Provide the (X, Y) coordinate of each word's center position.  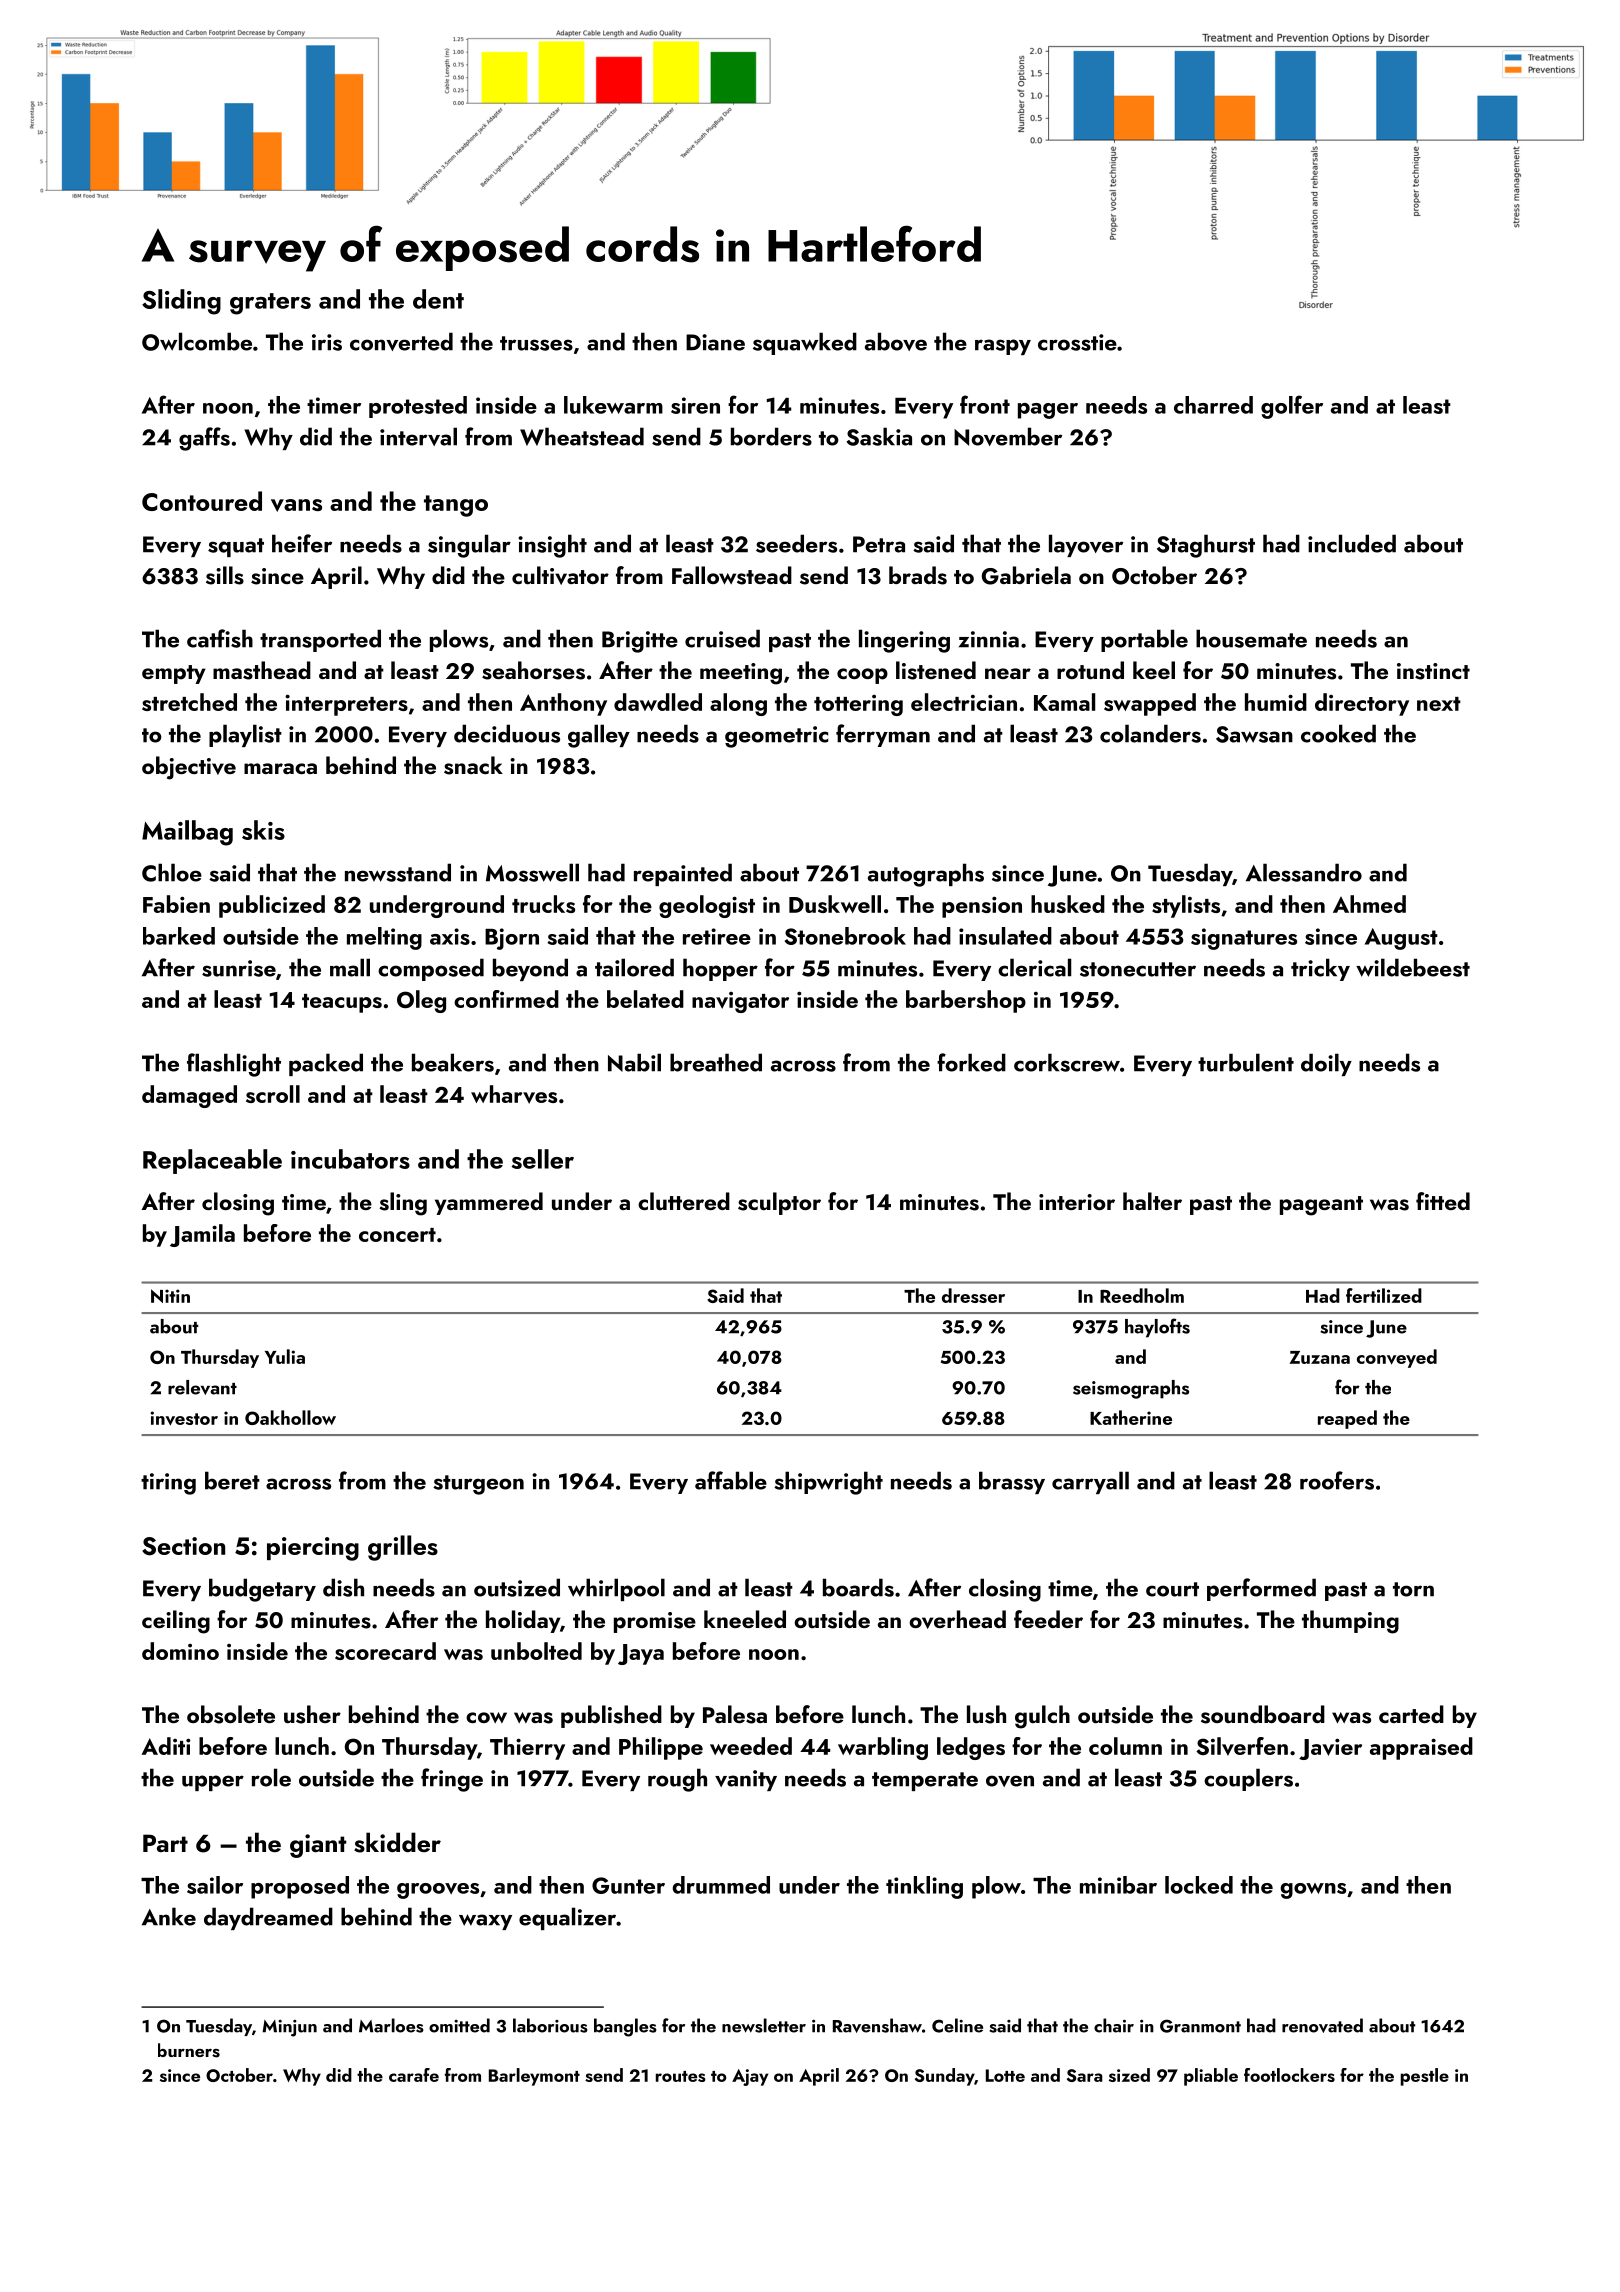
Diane (715, 342)
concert (397, 1235)
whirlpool (616, 1589)
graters (270, 304)
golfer (1292, 407)
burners (189, 2050)
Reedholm (1142, 1295)
